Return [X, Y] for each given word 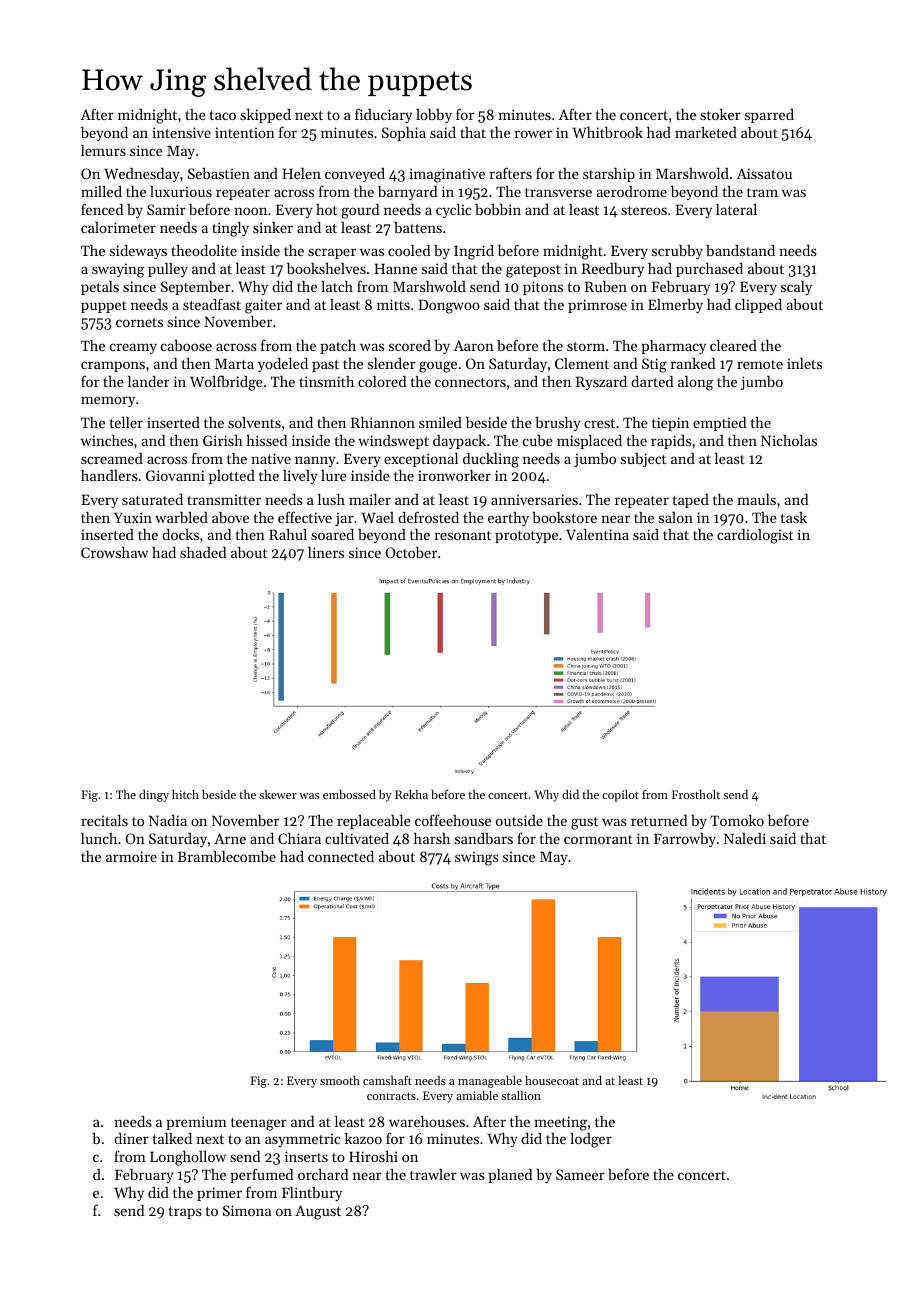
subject [643, 460]
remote [760, 364]
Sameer [580, 1174]
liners [326, 552]
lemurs [103, 150]
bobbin [498, 209]
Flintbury [312, 1194]
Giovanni [175, 475]
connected [341, 856]
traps [185, 1213]
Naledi [745, 838]
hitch [185, 794]
